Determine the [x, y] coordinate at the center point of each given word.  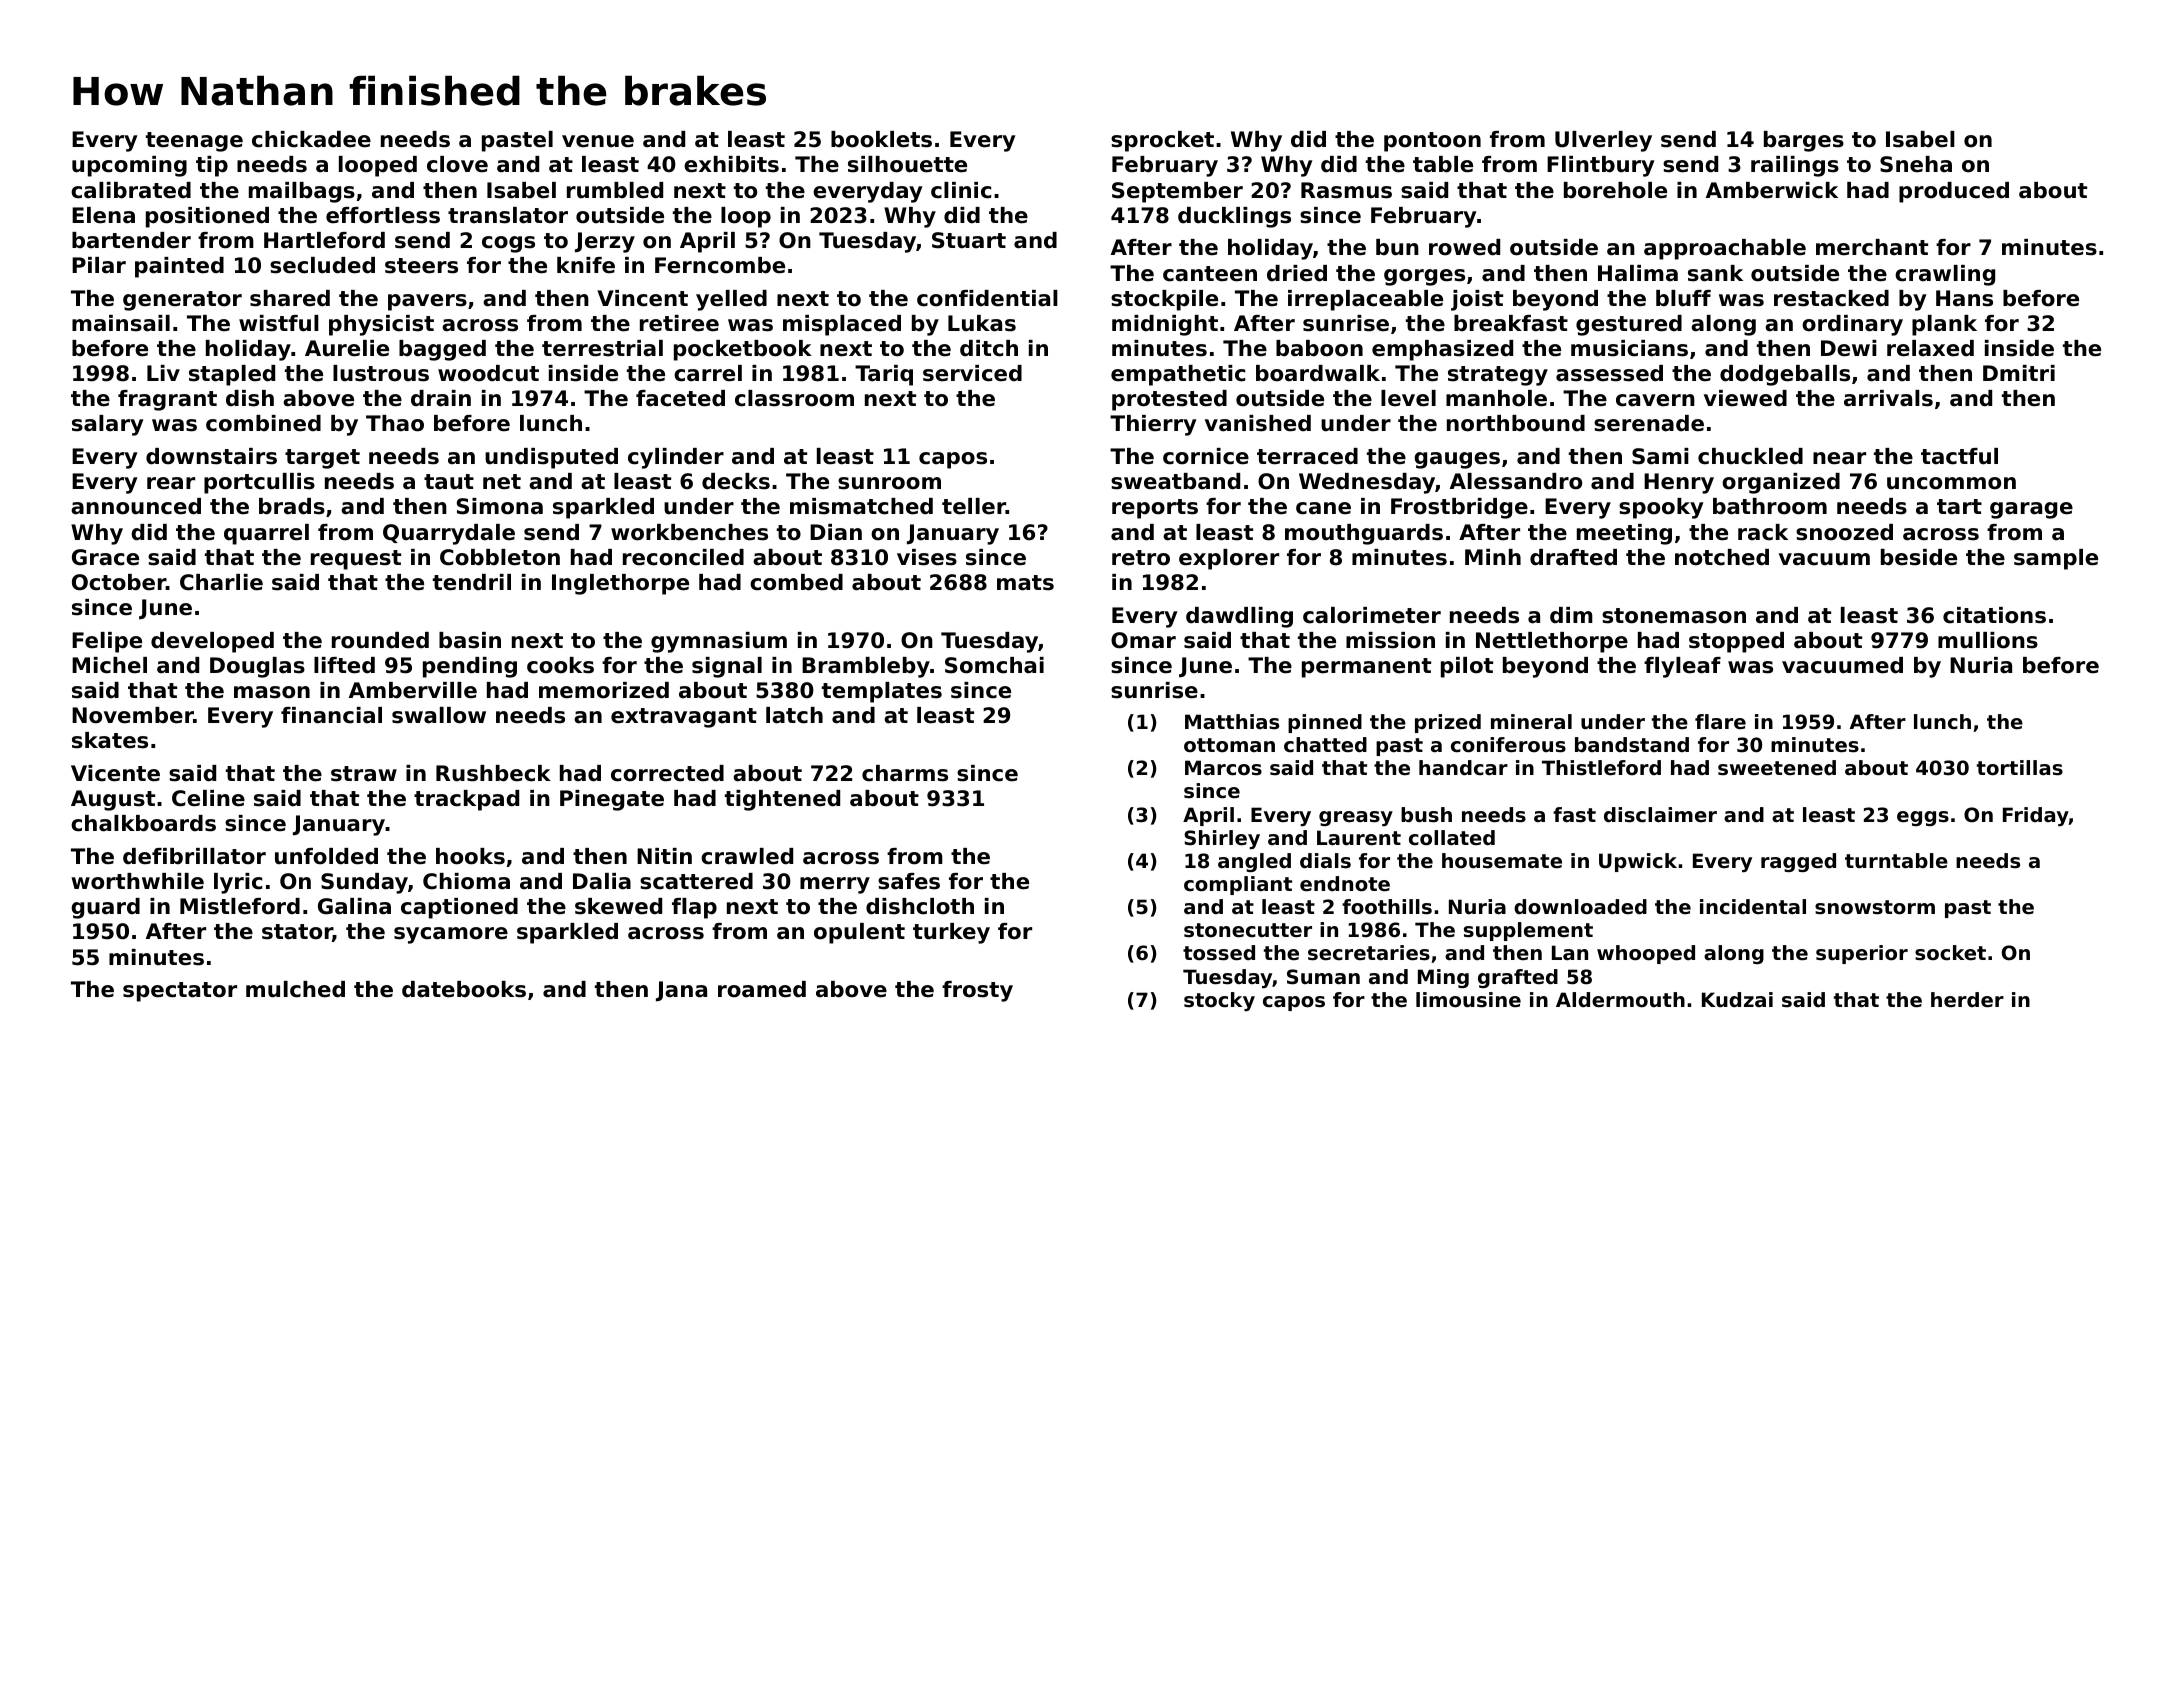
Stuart [969, 240]
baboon [1319, 348]
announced [136, 506]
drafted [1573, 557]
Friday [2036, 816]
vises [927, 557]
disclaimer [1660, 815]
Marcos [1223, 768]
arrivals [1888, 398]
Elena [103, 215]
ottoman [1229, 745]
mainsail [121, 323]
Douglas [257, 667]
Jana [681, 991]
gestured [1629, 325]
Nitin [664, 856]
